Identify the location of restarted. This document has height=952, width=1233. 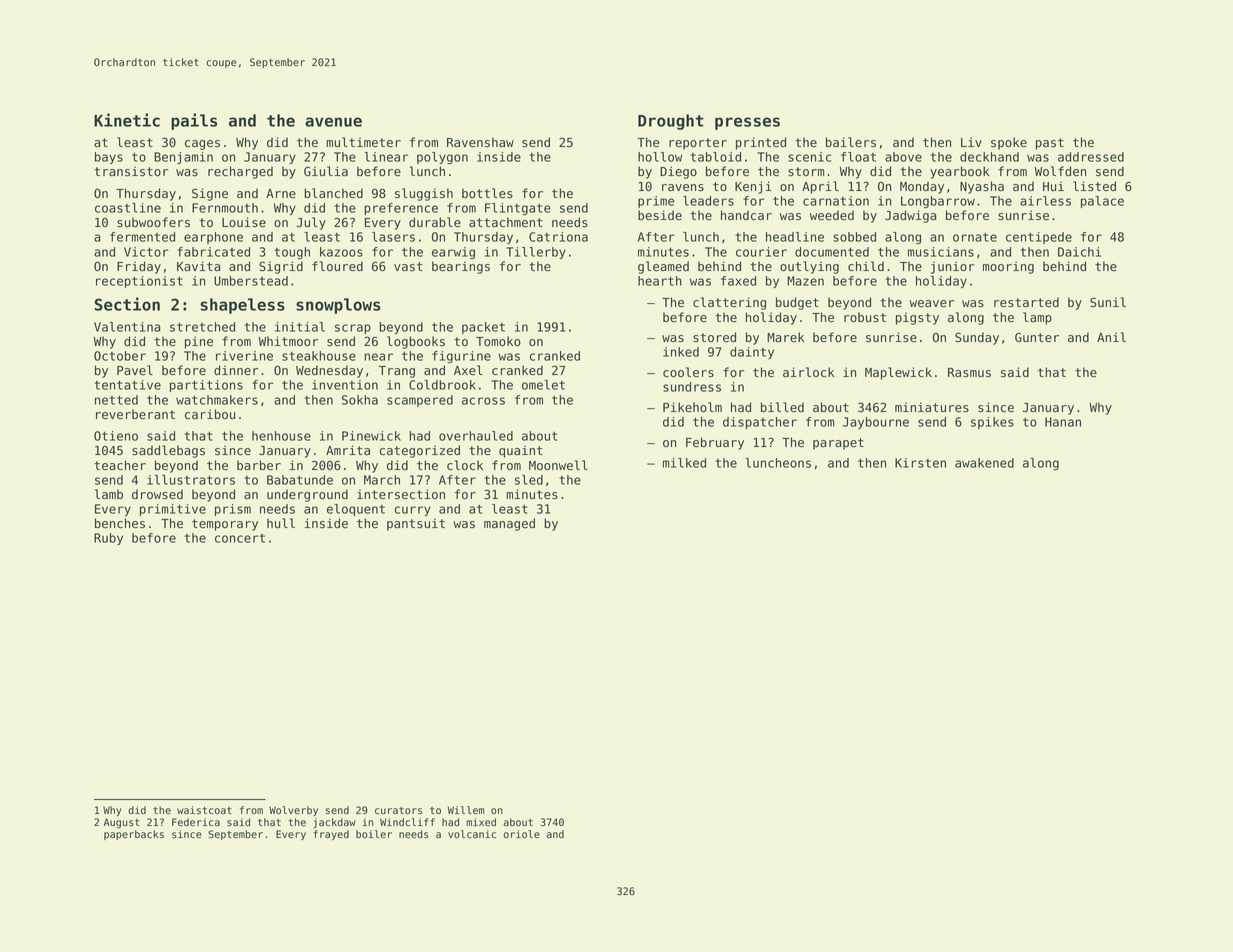
(1026, 302).
